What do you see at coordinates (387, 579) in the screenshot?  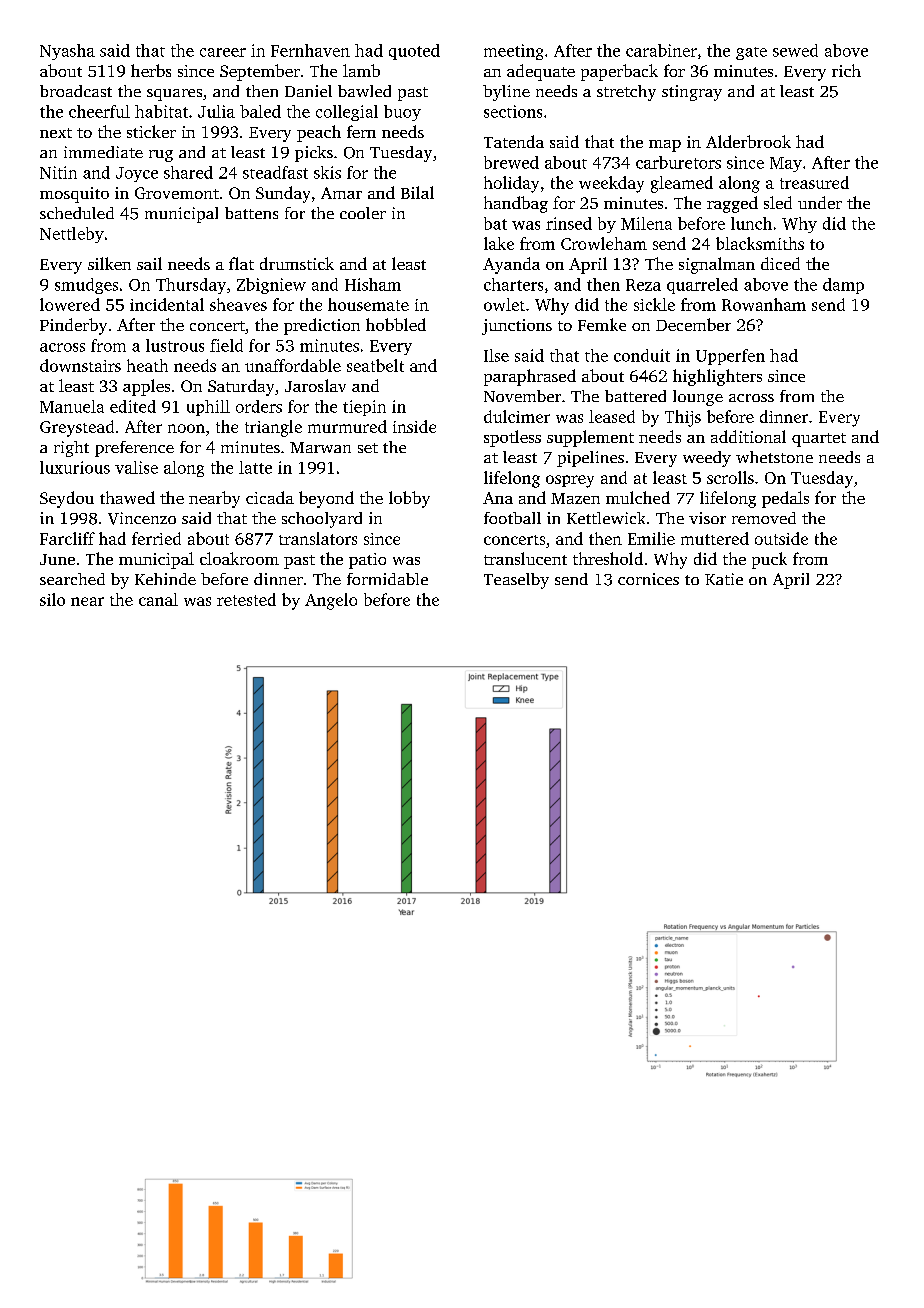 I see `formidable` at bounding box center [387, 579].
